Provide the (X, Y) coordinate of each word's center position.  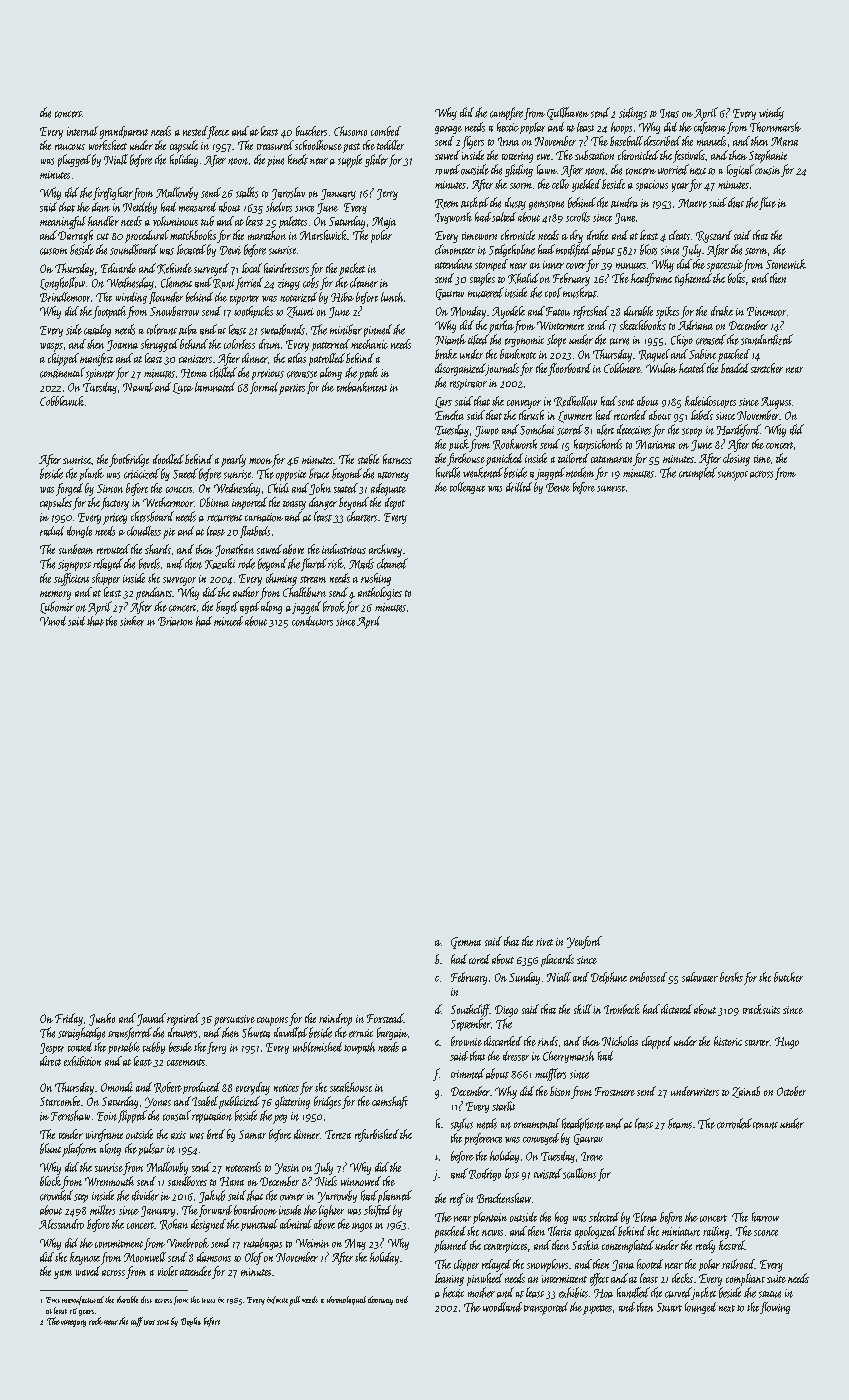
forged (69, 489)
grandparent (124, 132)
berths (731, 977)
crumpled (698, 473)
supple (350, 161)
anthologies (380, 593)
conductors (312, 621)
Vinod (53, 621)
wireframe (104, 1135)
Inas (669, 113)
